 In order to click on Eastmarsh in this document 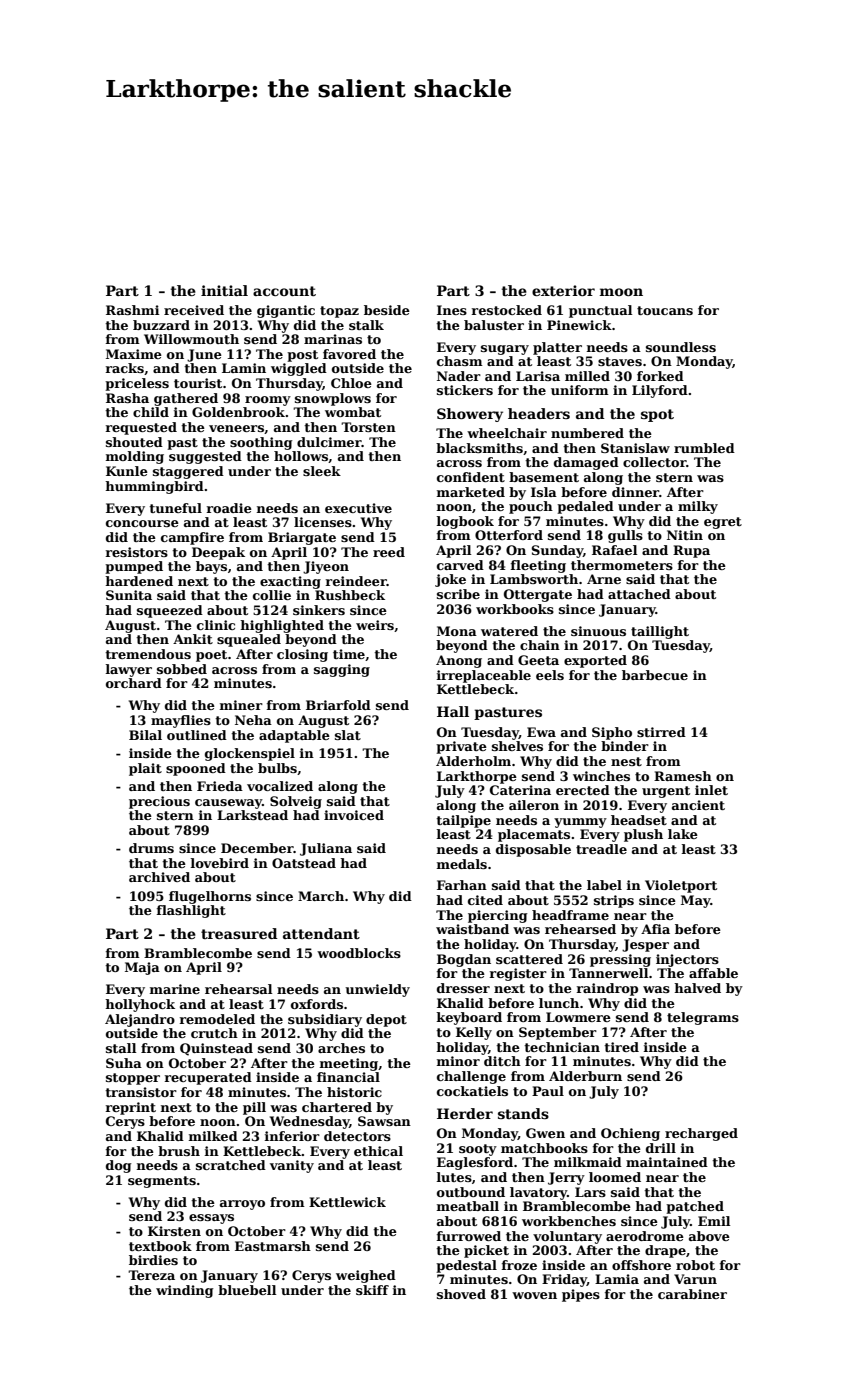, I will do `click(273, 1246)`.
